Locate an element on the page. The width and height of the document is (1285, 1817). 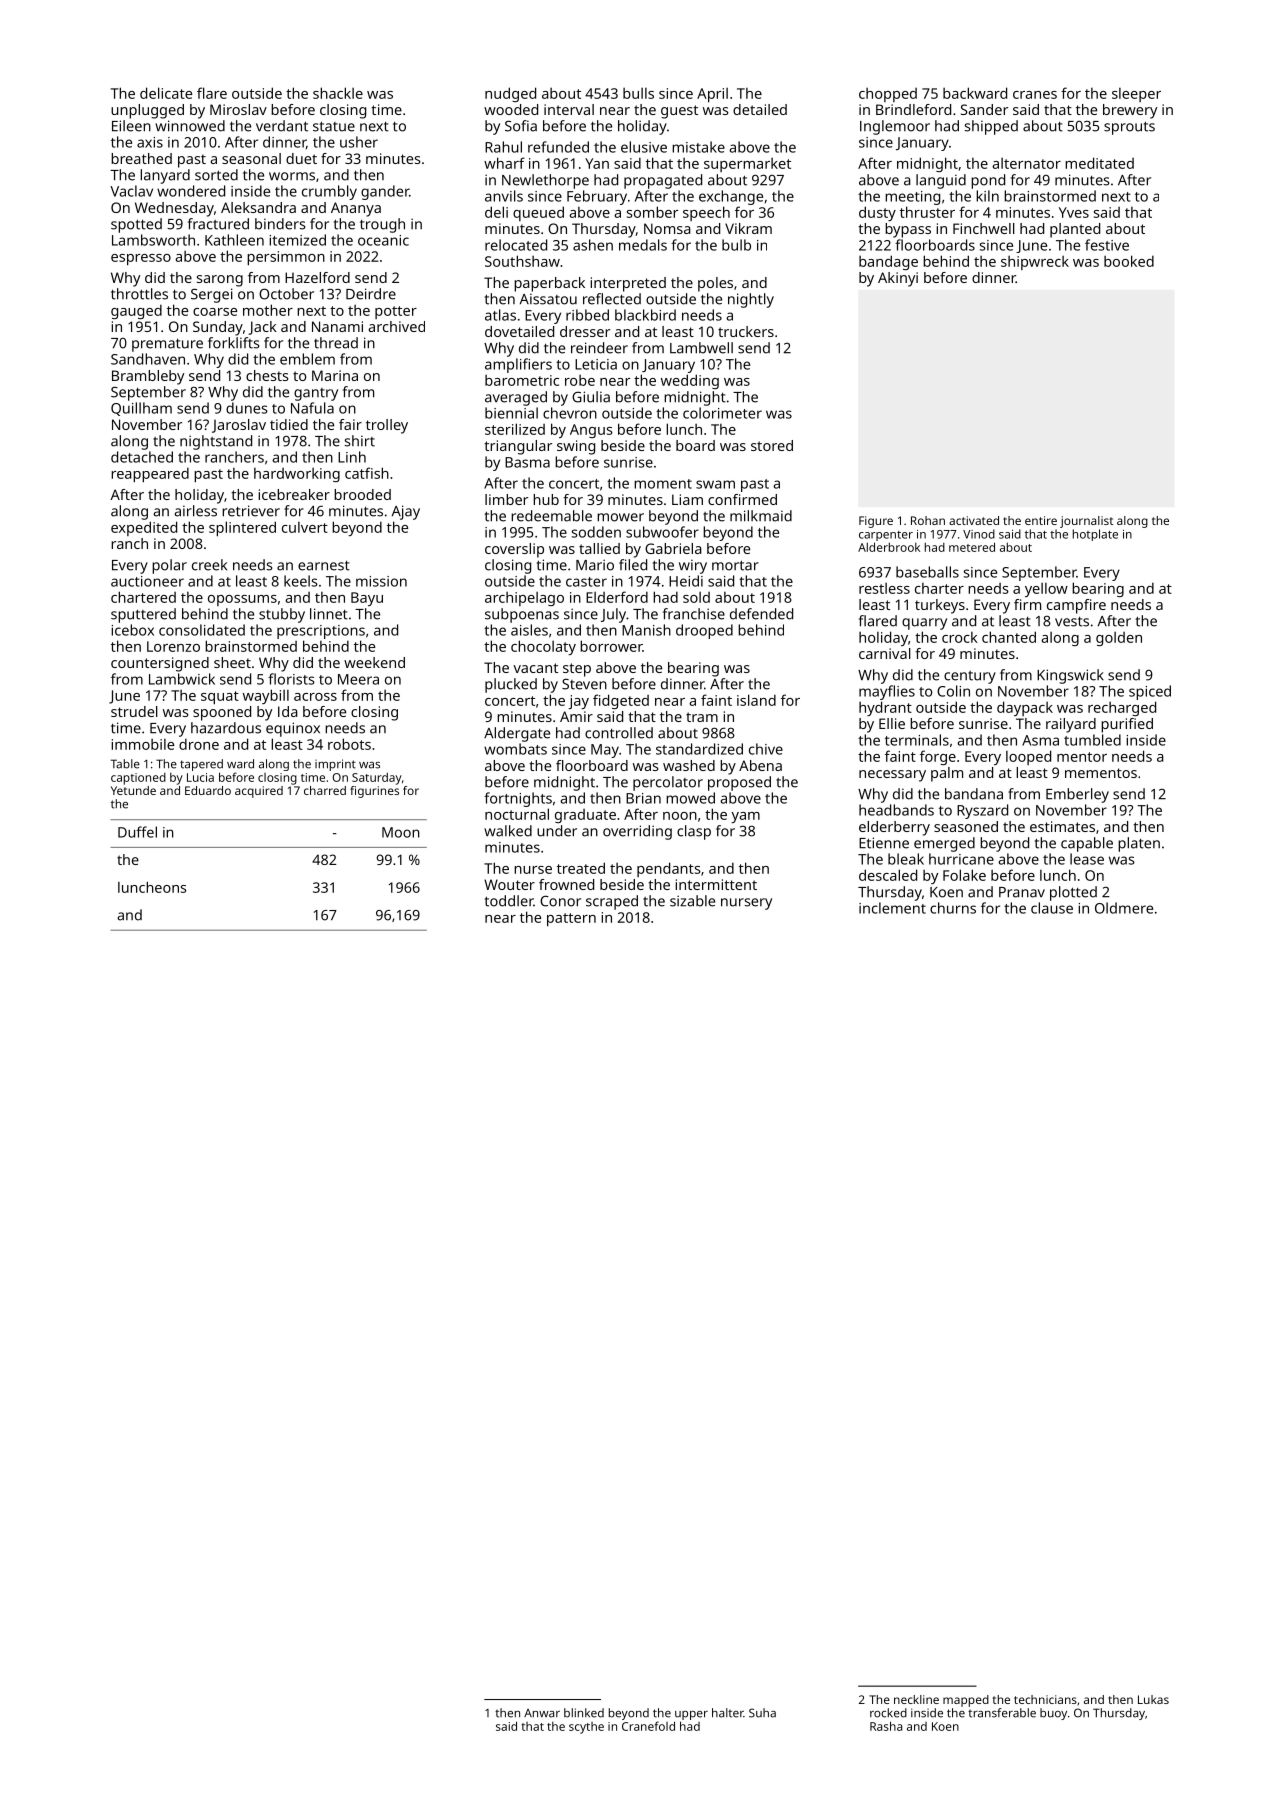
Hazelford is located at coordinates (317, 277).
